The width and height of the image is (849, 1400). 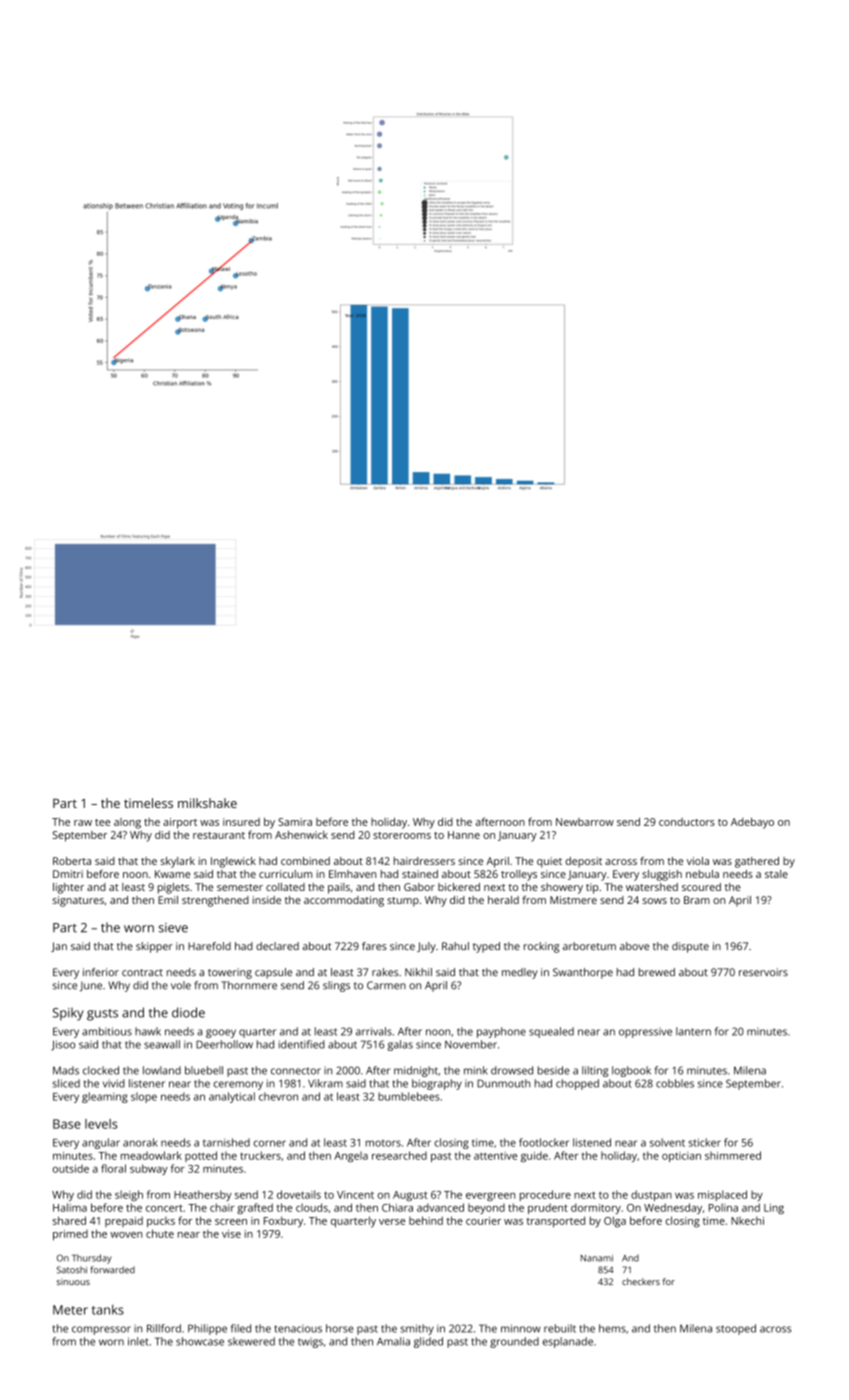 What do you see at coordinates (277, 946) in the image?
I see `declared` at bounding box center [277, 946].
